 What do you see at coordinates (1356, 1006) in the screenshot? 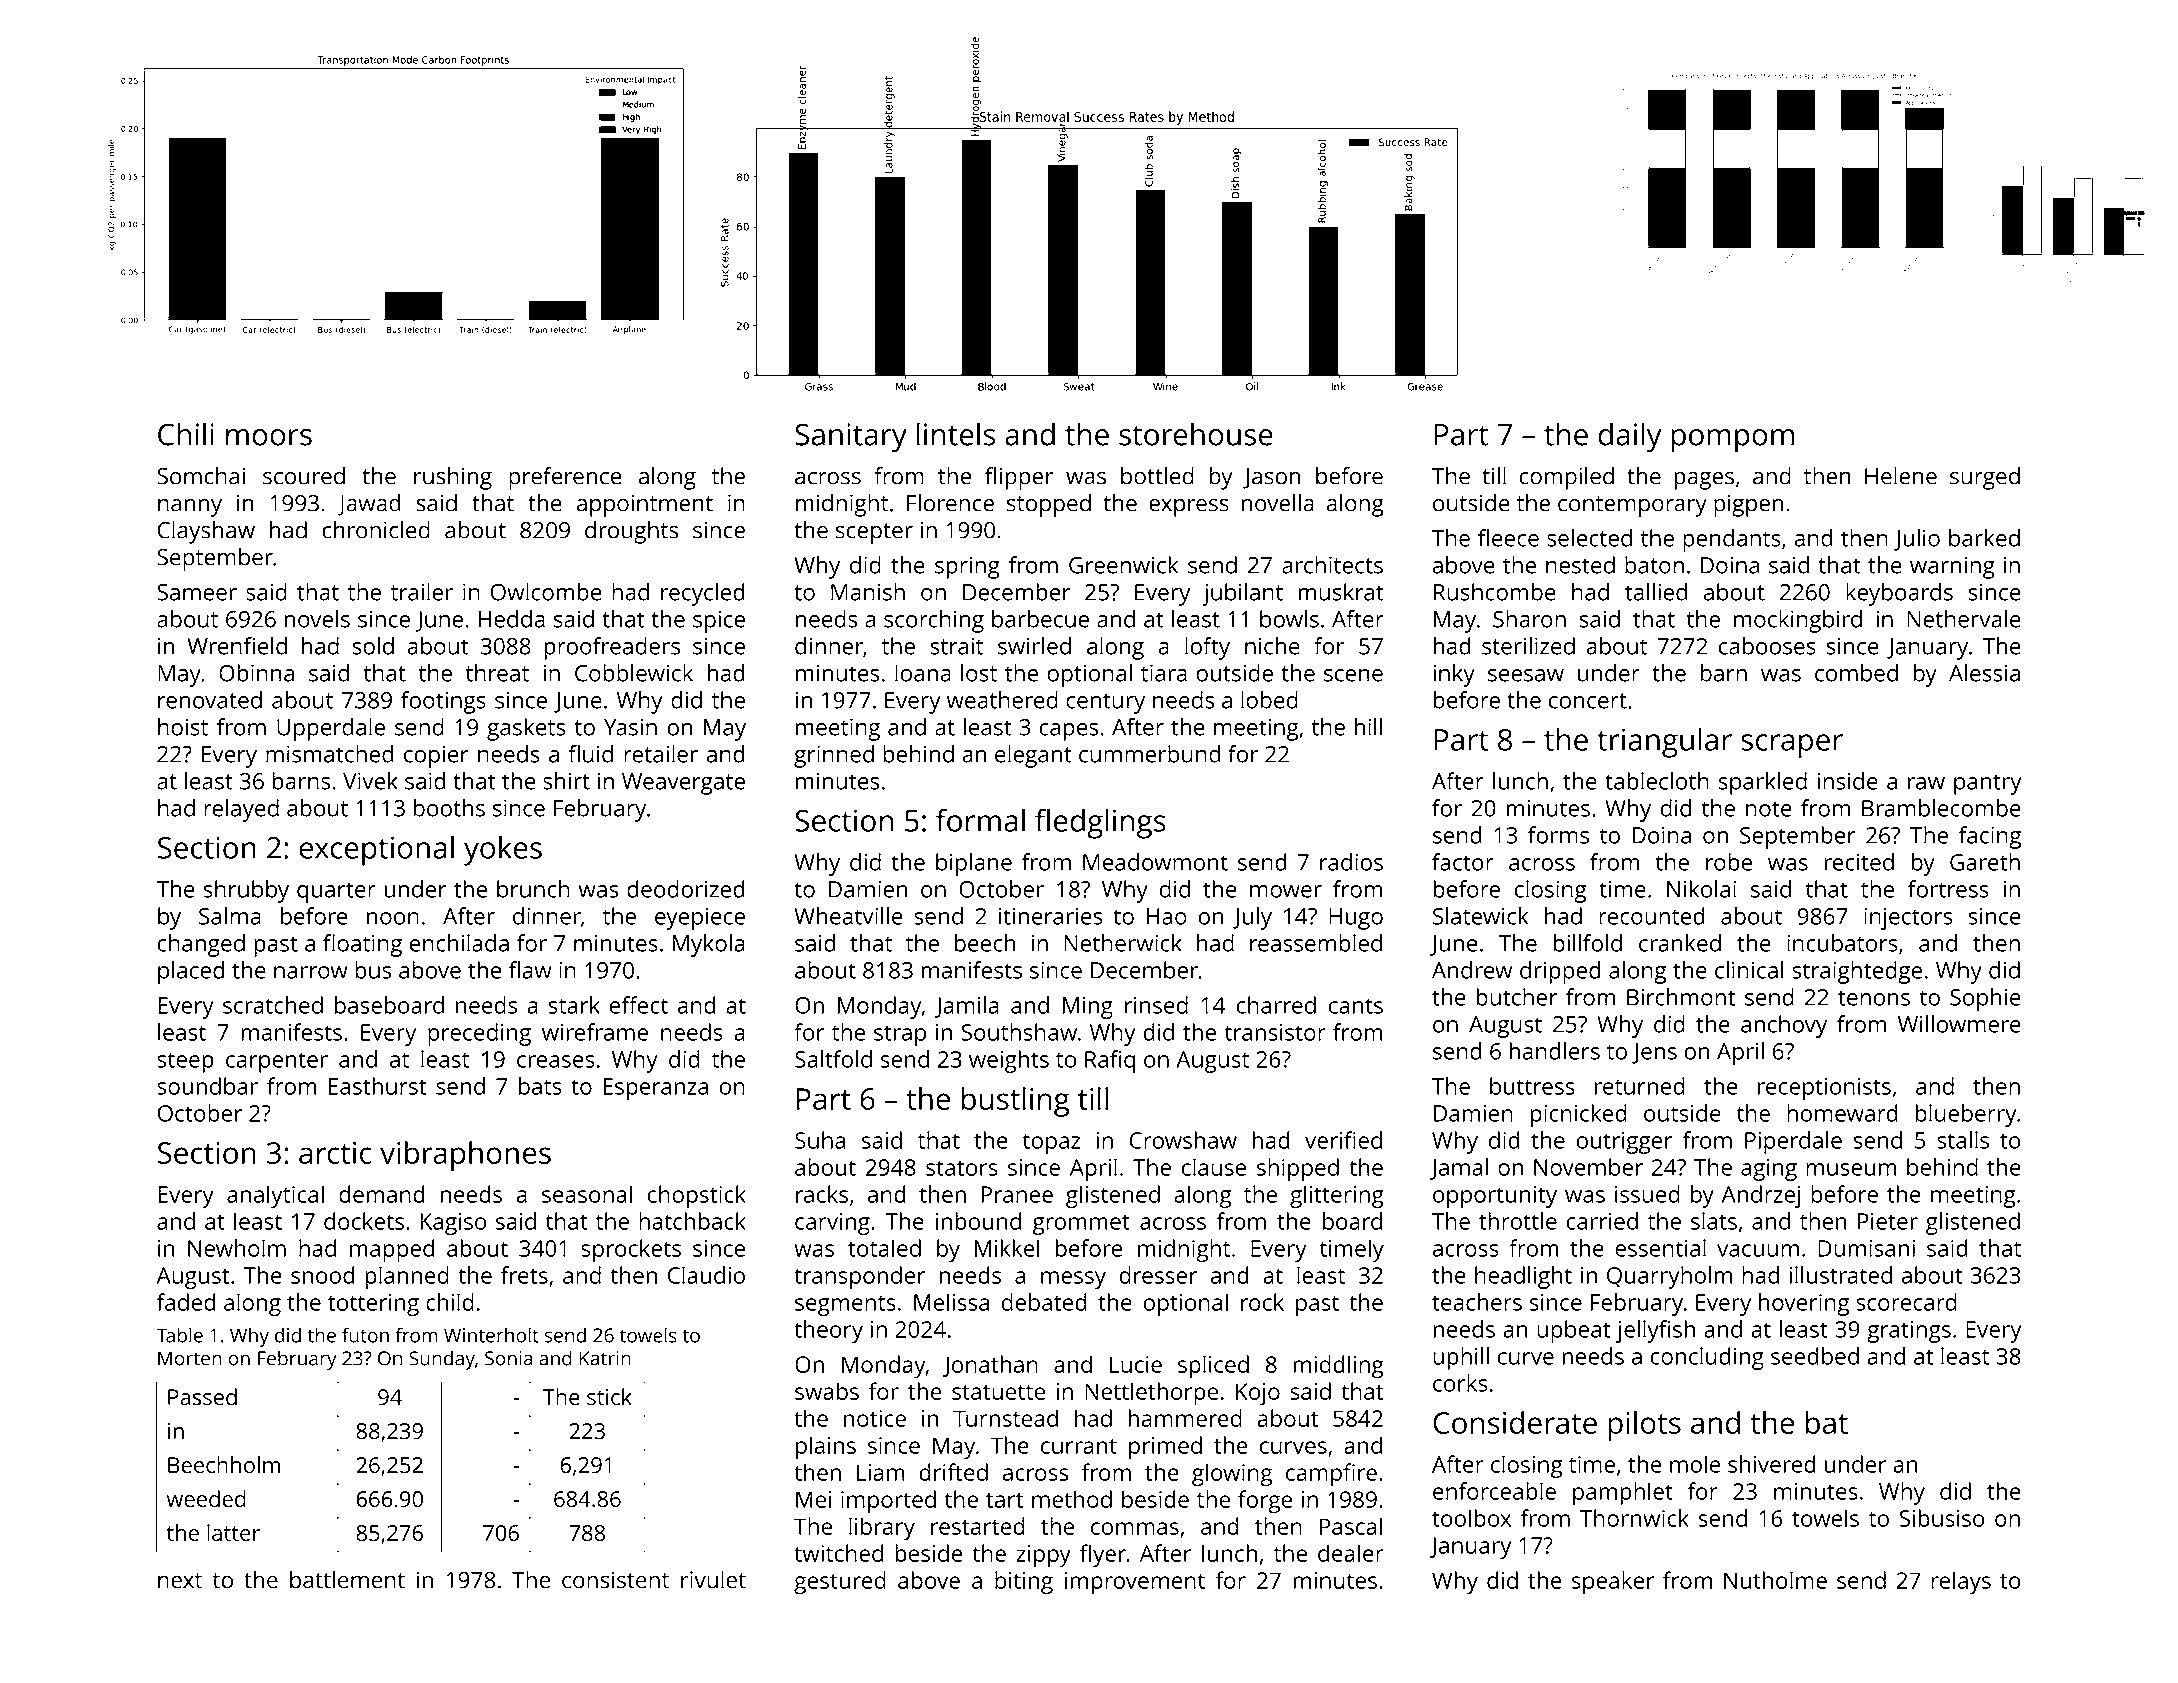
I see `cants` at bounding box center [1356, 1006].
